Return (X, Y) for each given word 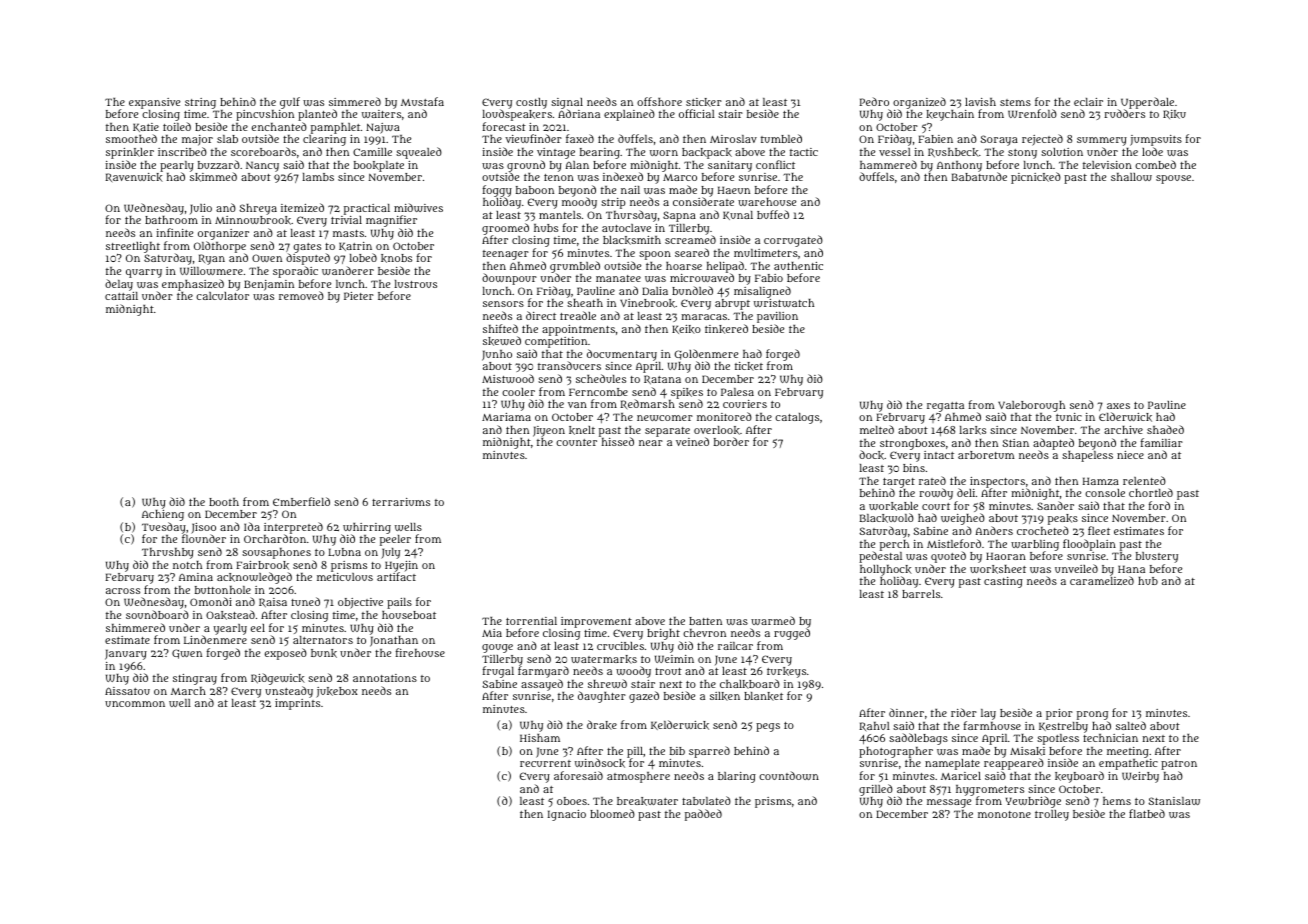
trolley (1052, 815)
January (126, 654)
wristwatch (784, 303)
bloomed (612, 813)
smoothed (131, 138)
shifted (500, 328)
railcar (735, 646)
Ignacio (567, 815)
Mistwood (508, 378)
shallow (1131, 177)
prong (1092, 715)
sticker (704, 102)
